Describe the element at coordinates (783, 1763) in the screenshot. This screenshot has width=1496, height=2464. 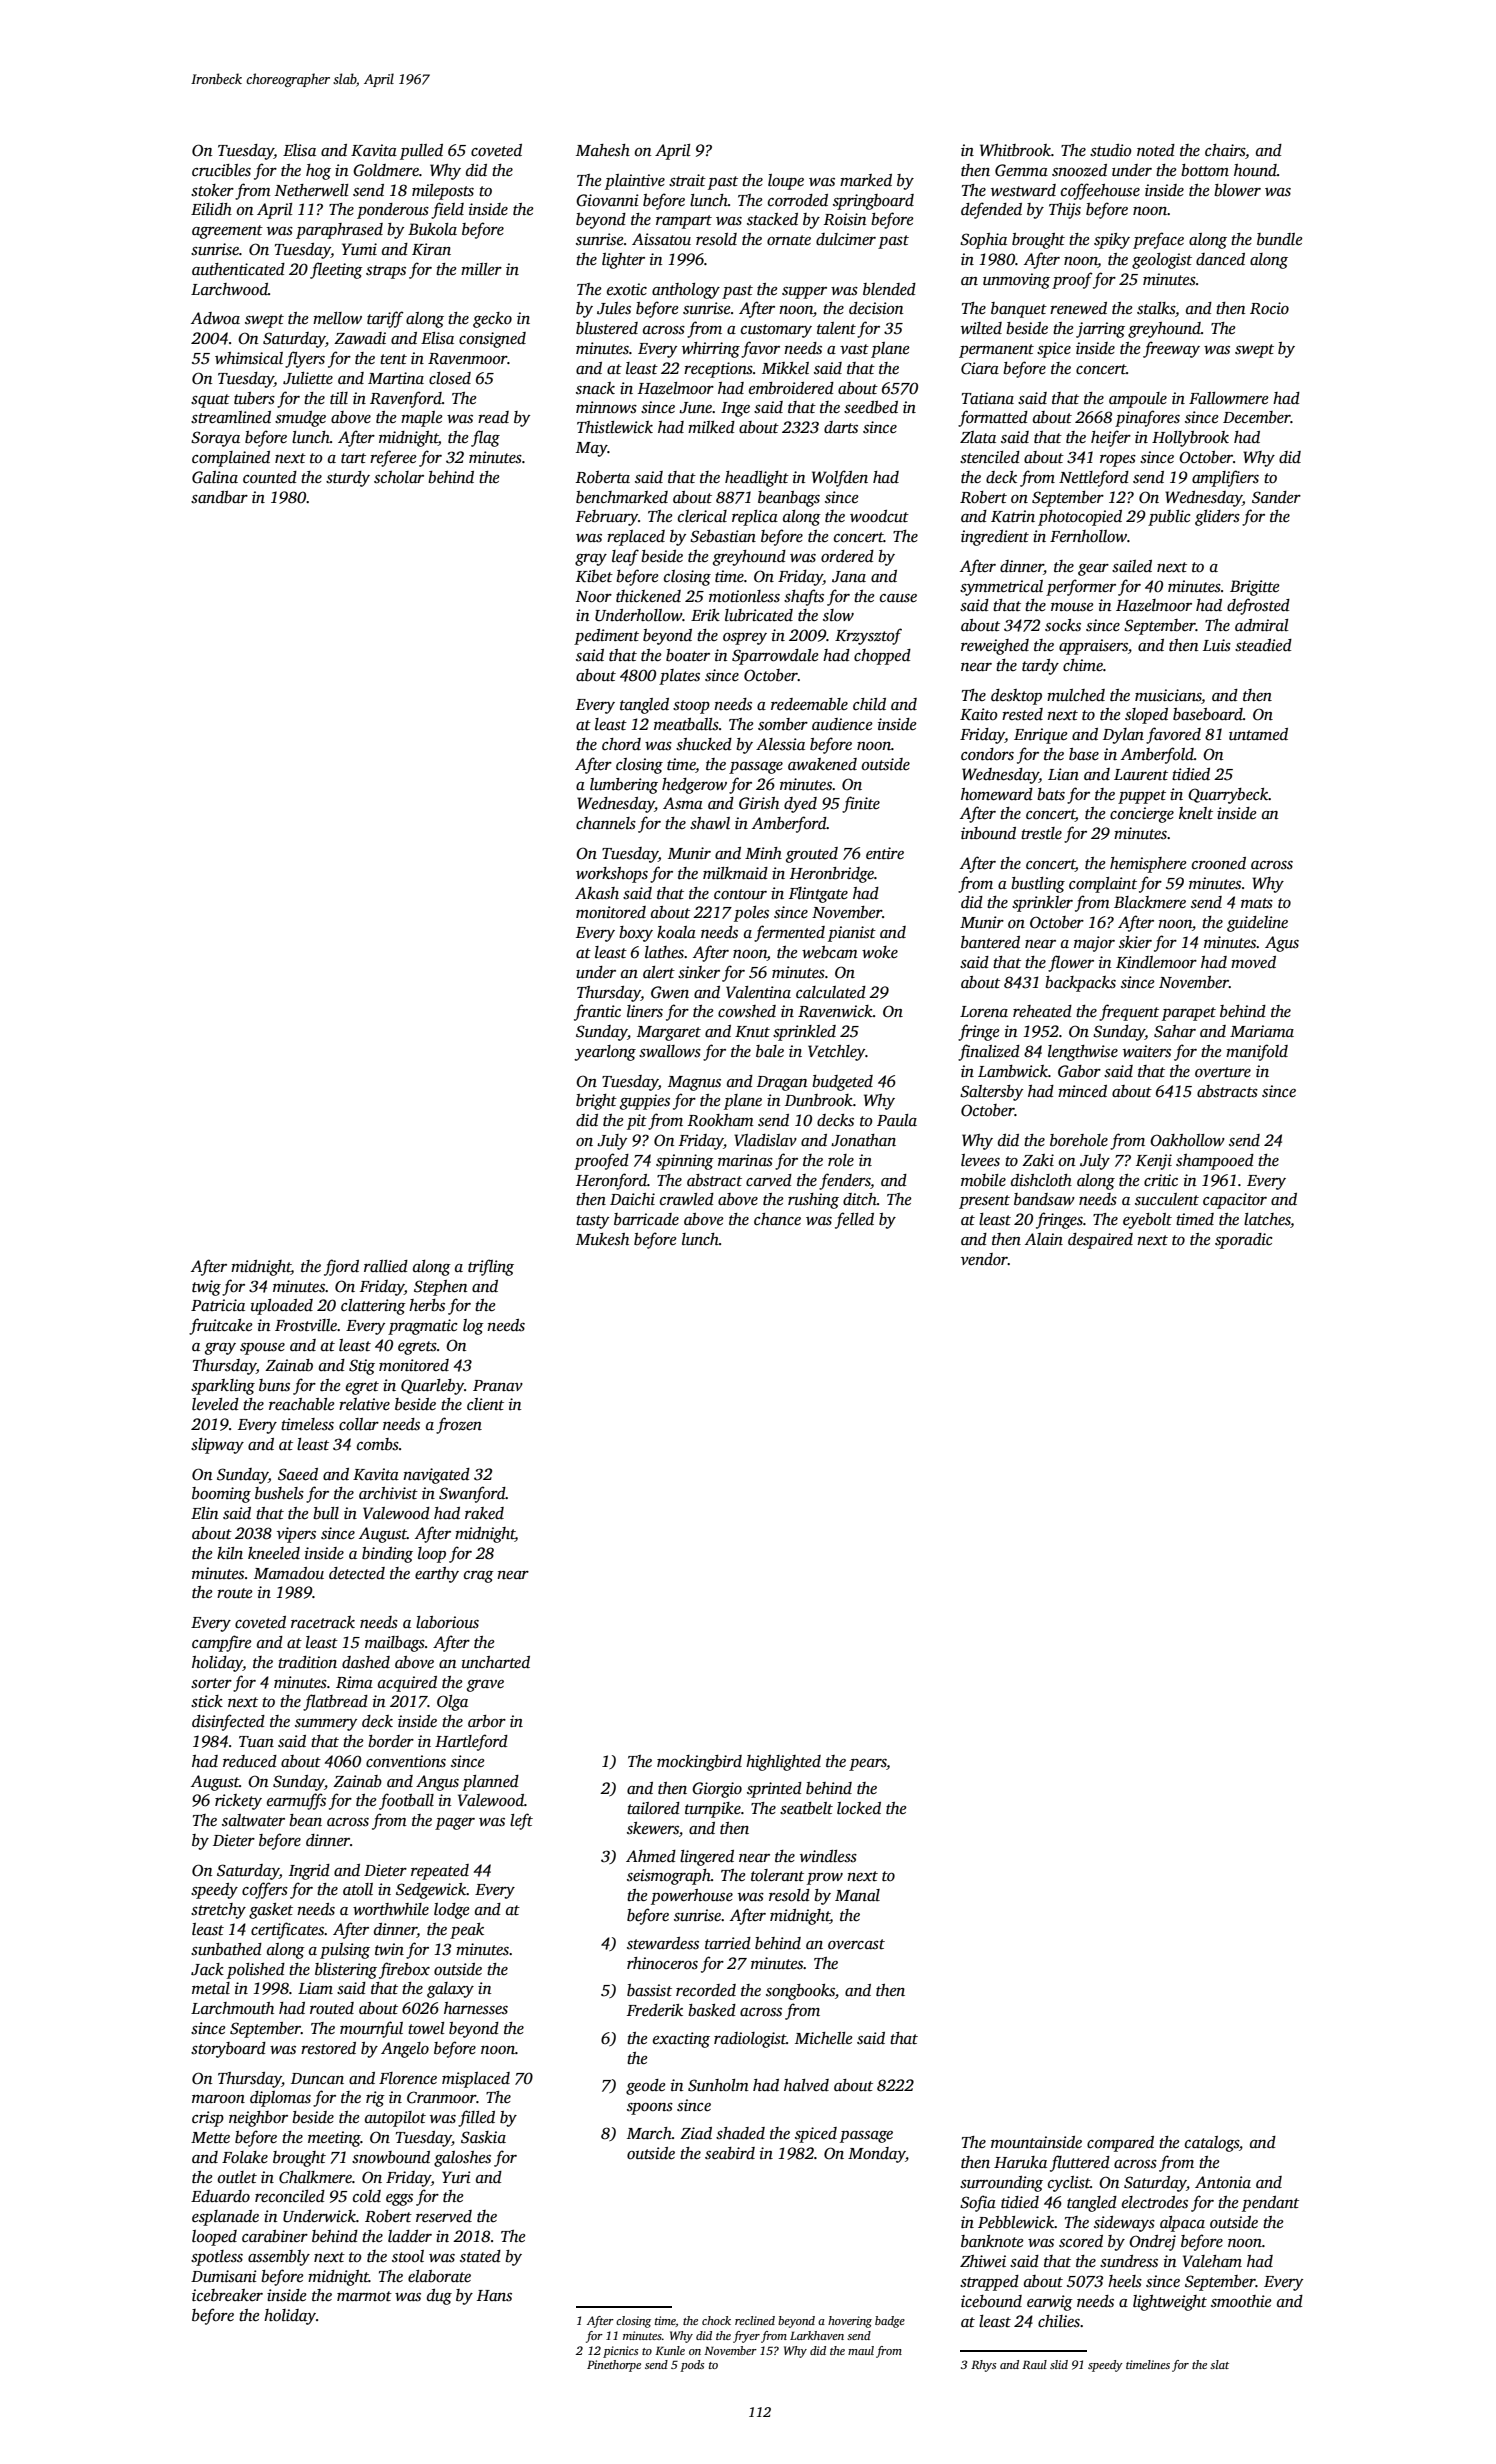
I see `highlighted` at that location.
